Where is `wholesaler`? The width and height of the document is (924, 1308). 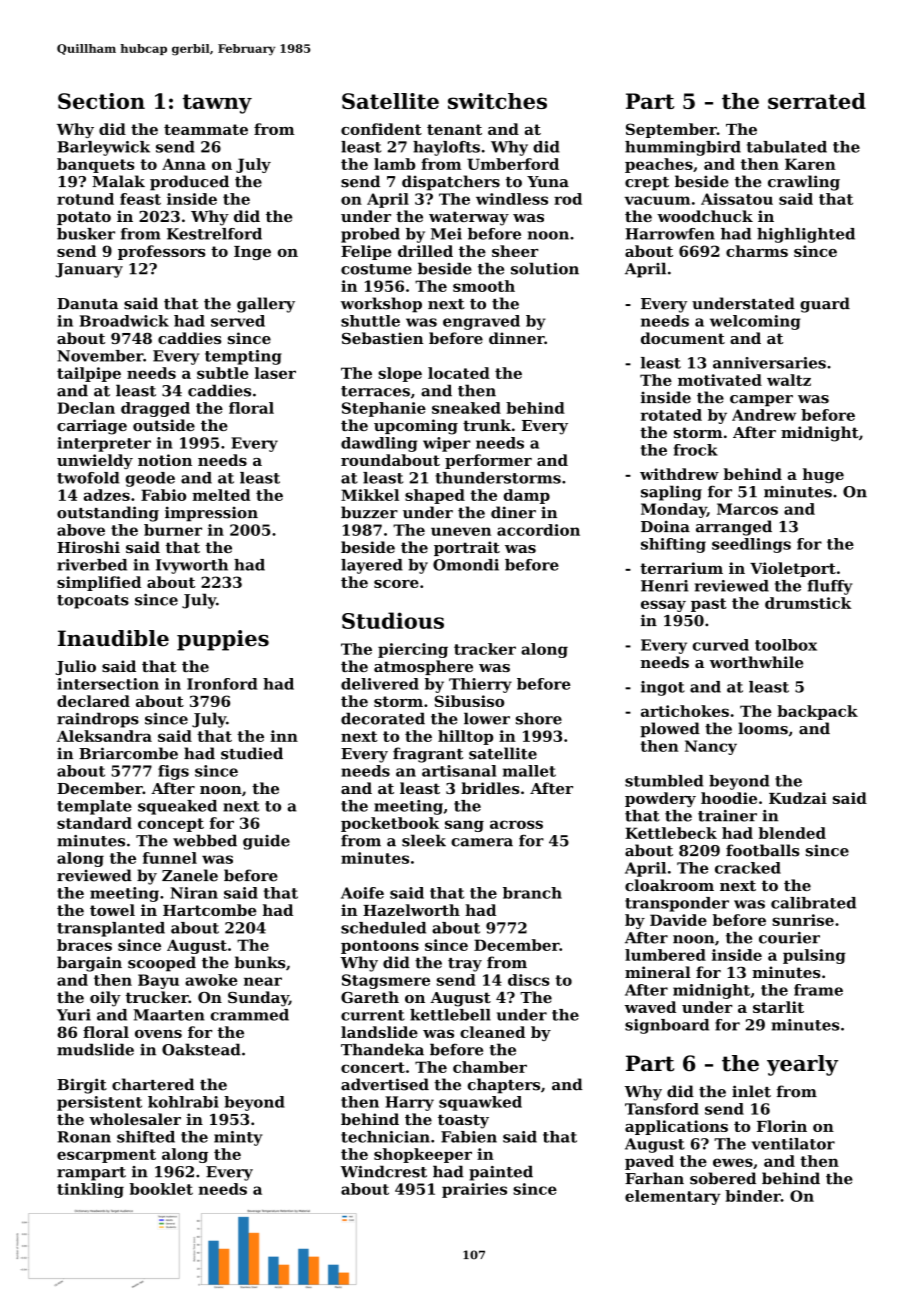 wholesaler is located at coordinates (135, 1119).
